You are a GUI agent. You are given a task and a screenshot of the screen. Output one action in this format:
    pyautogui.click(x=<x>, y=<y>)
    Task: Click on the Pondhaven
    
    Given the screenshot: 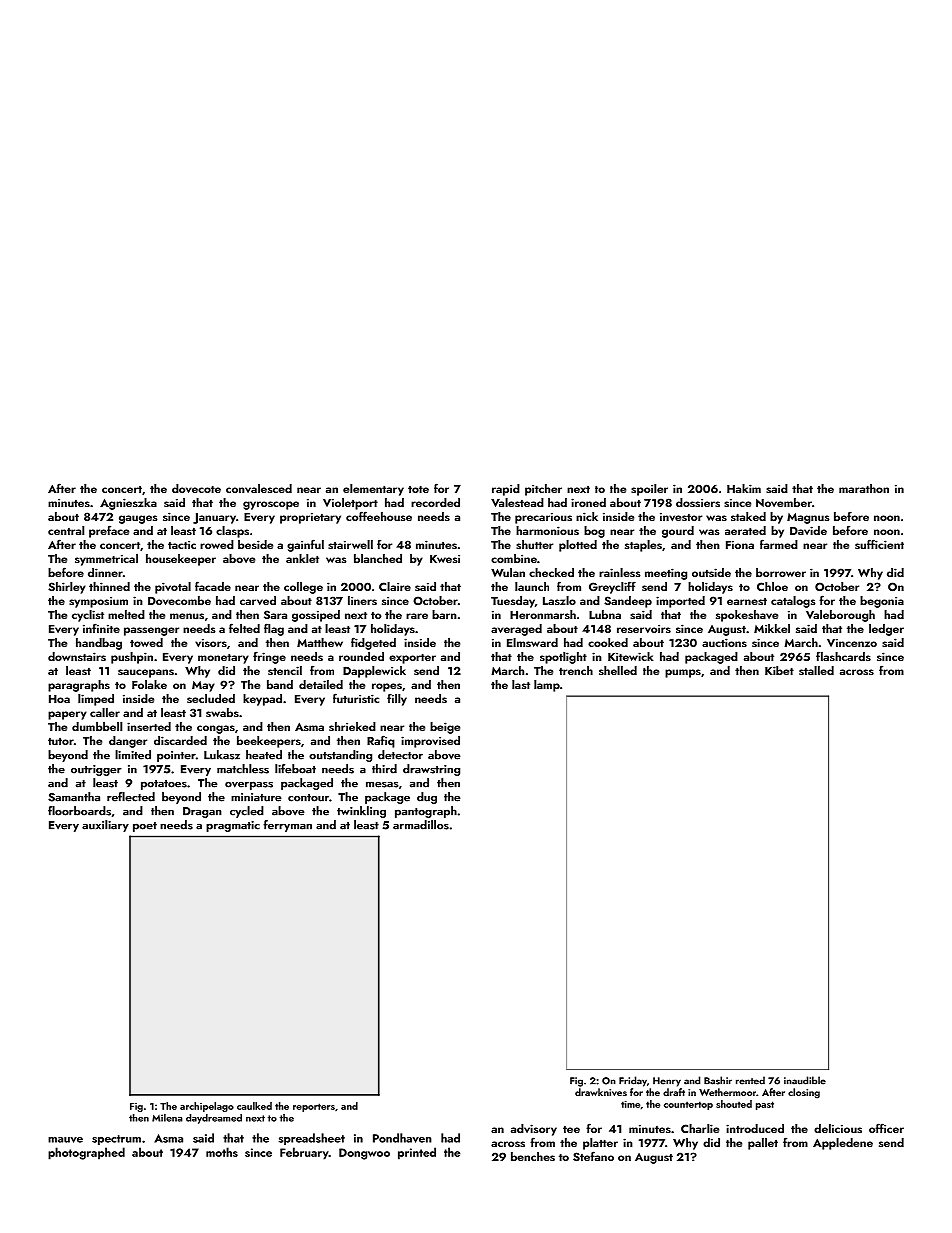 What is the action you would take?
    pyautogui.click(x=402, y=1138)
